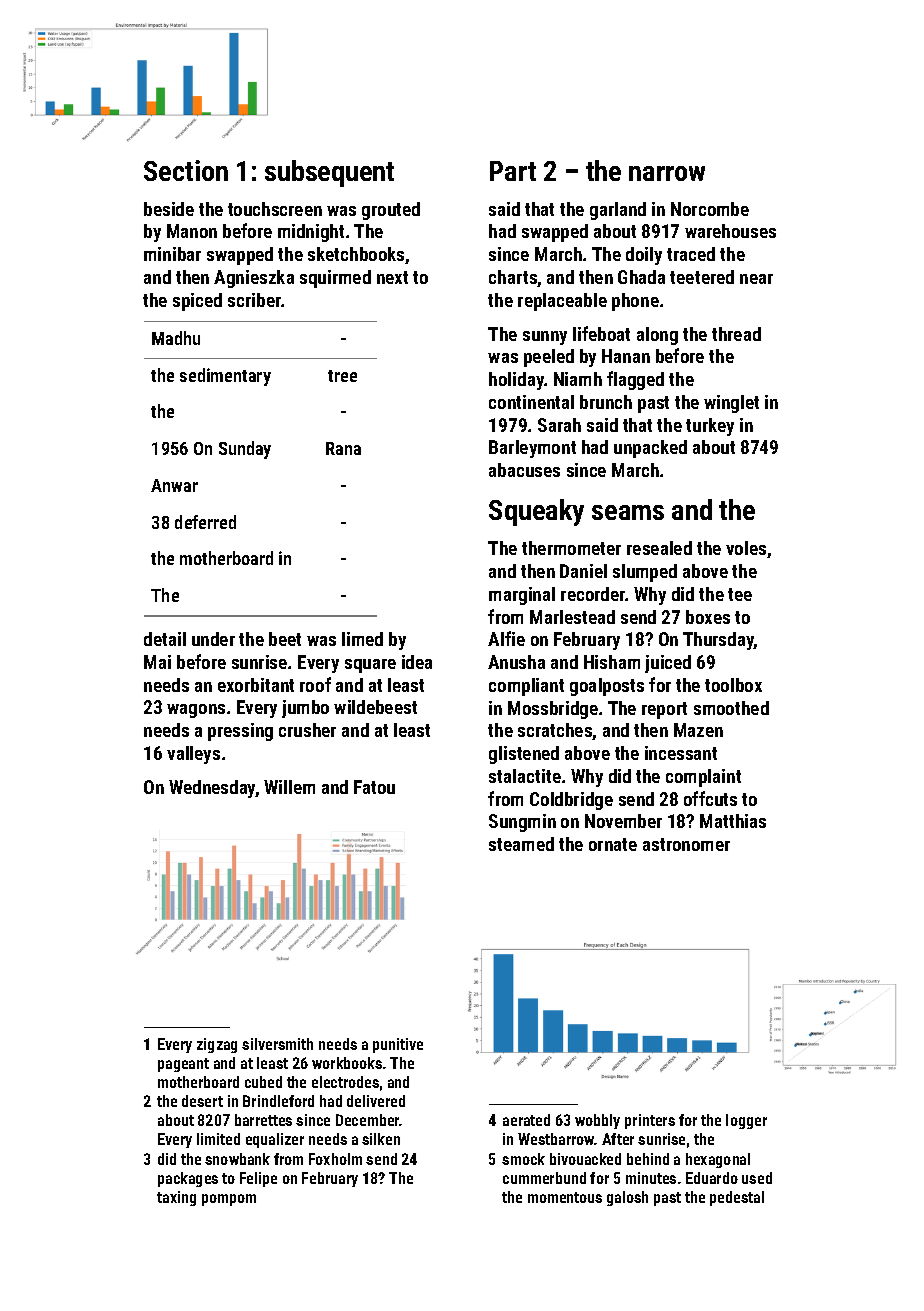  Describe the element at coordinates (562, 302) in the image. I see `replaceable` at that location.
